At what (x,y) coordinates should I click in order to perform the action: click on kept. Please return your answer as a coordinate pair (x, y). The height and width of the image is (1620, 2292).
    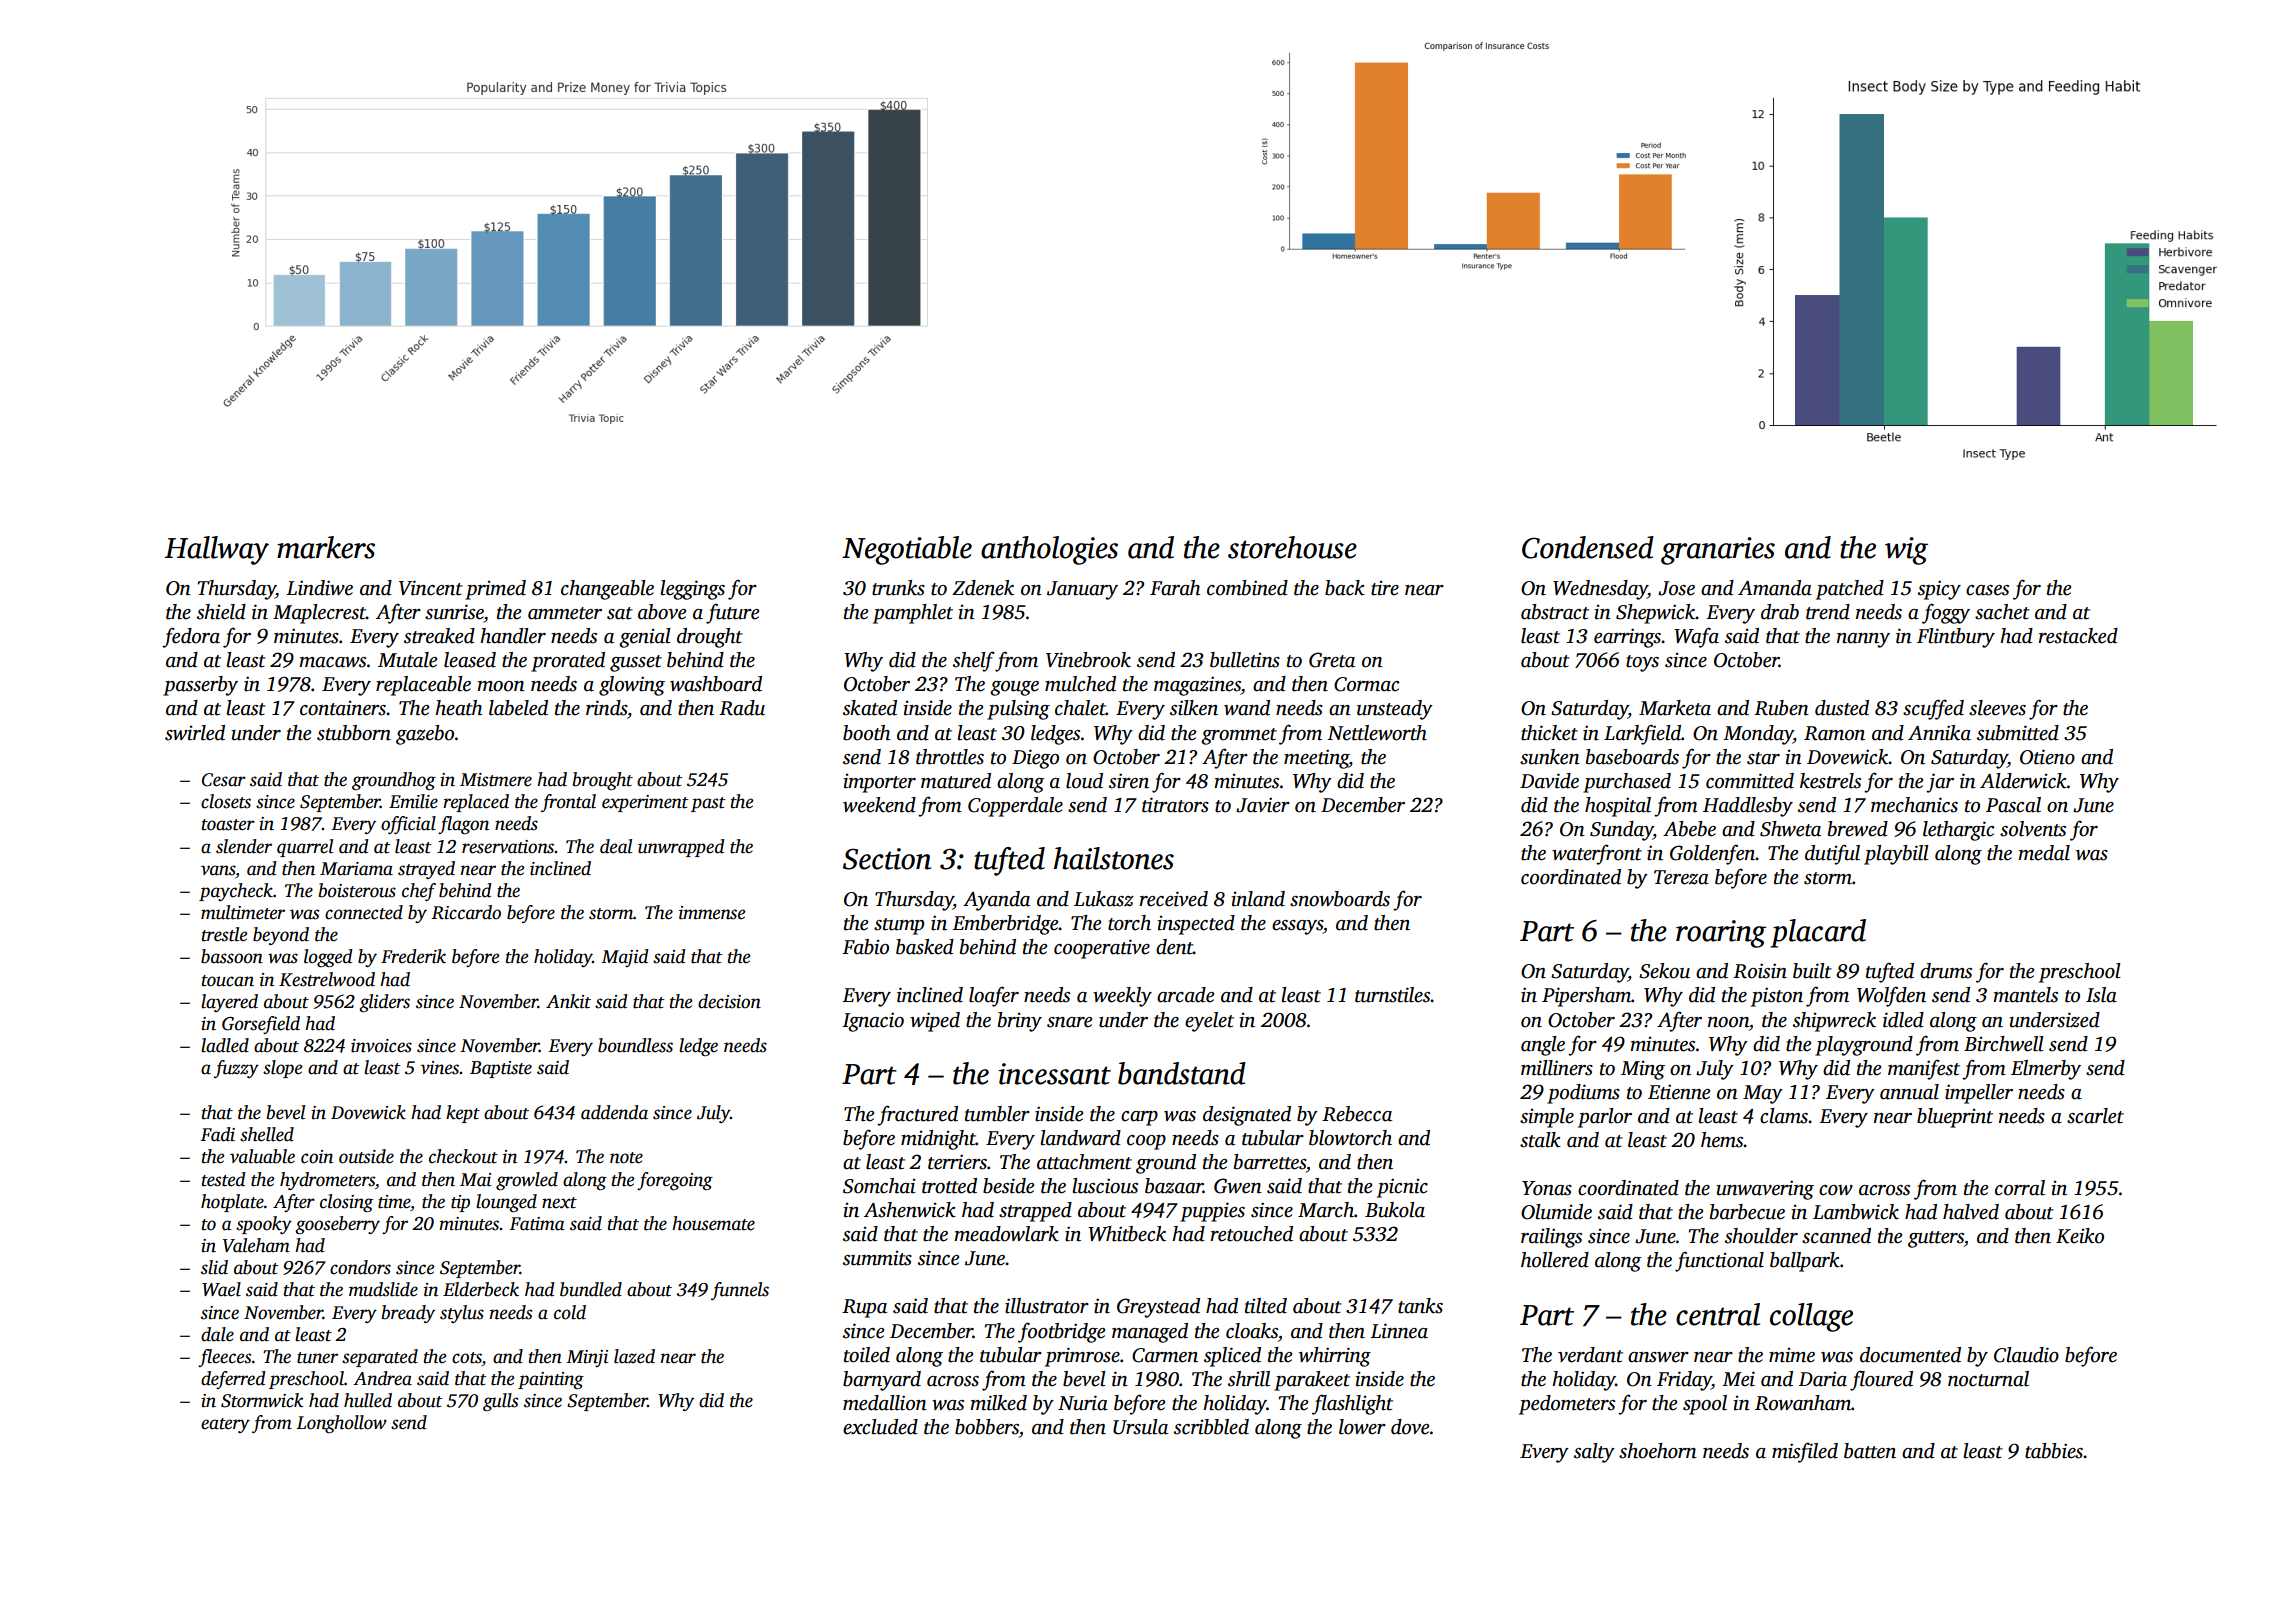
    Looking at the image, I should click on (463, 1114).
